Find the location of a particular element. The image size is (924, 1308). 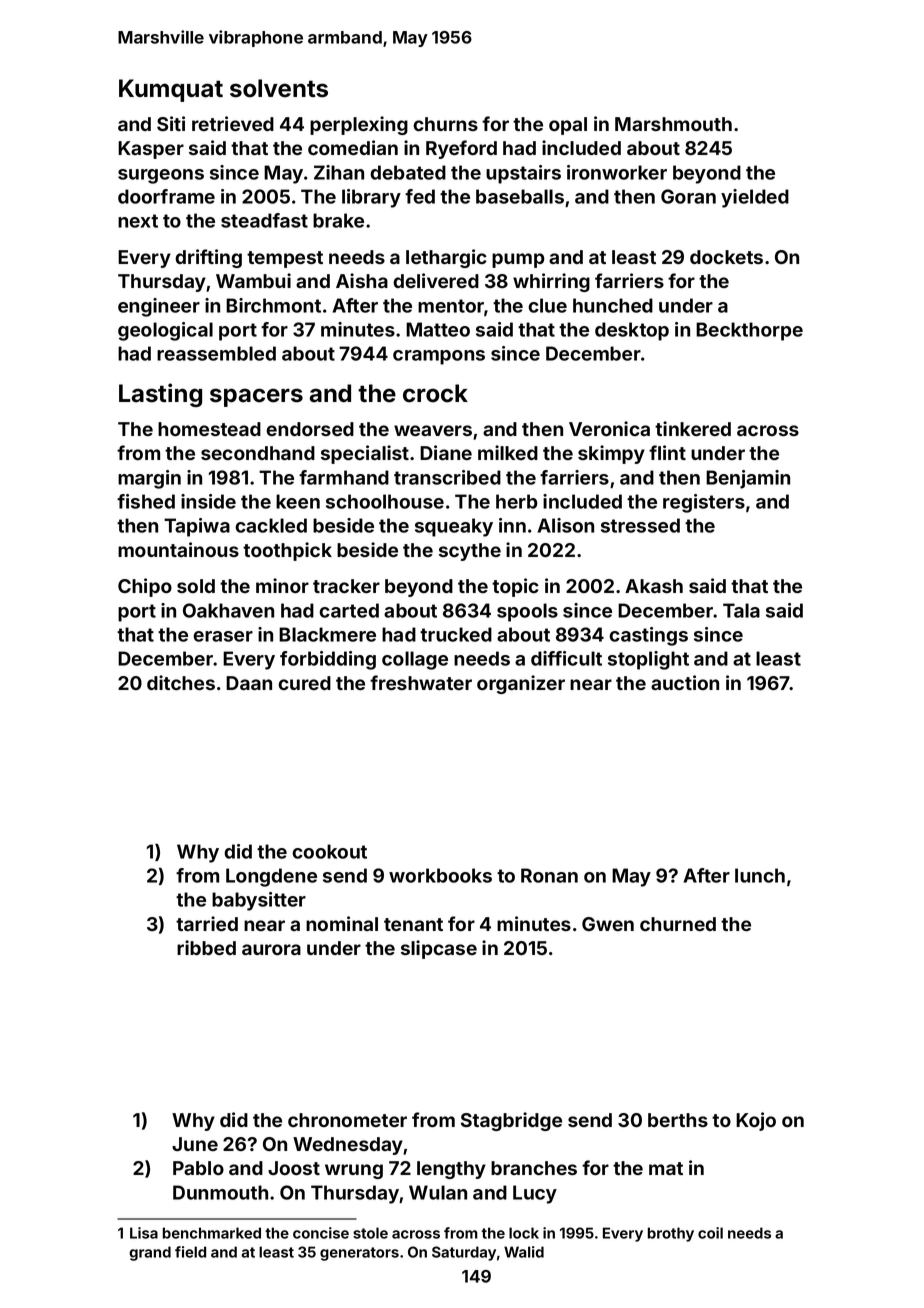

Veronica is located at coordinates (609, 428).
